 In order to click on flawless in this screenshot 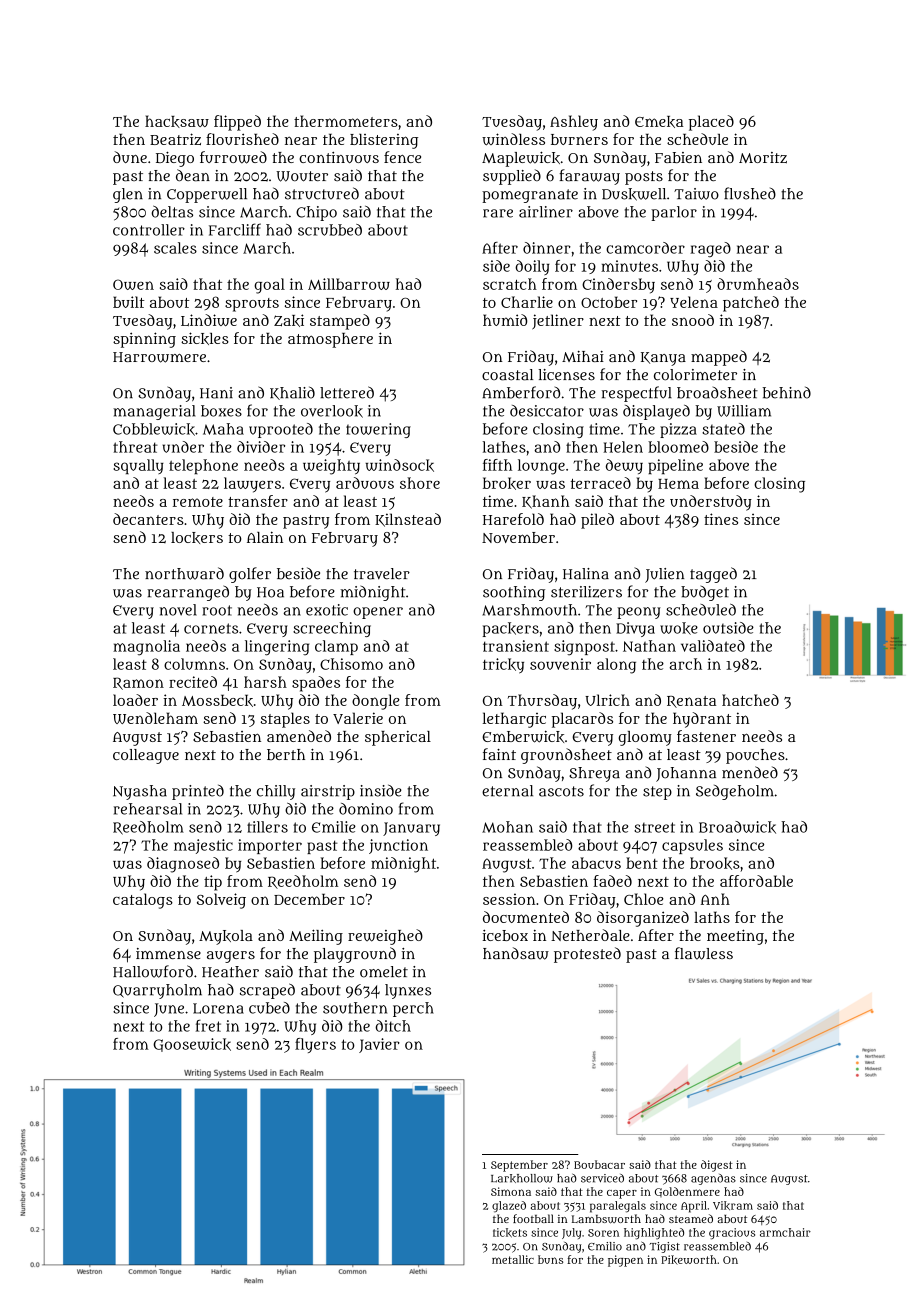, I will do `click(704, 953)`.
